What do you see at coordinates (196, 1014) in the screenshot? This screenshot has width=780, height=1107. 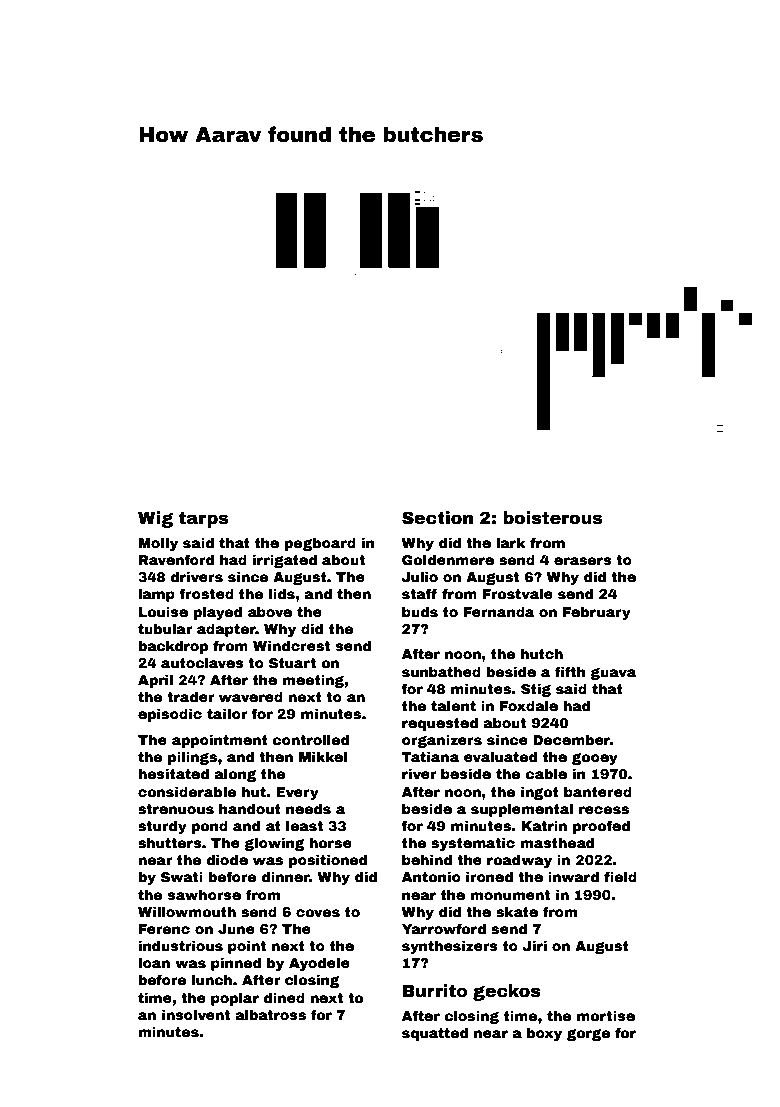 I see `insolvent` at bounding box center [196, 1014].
